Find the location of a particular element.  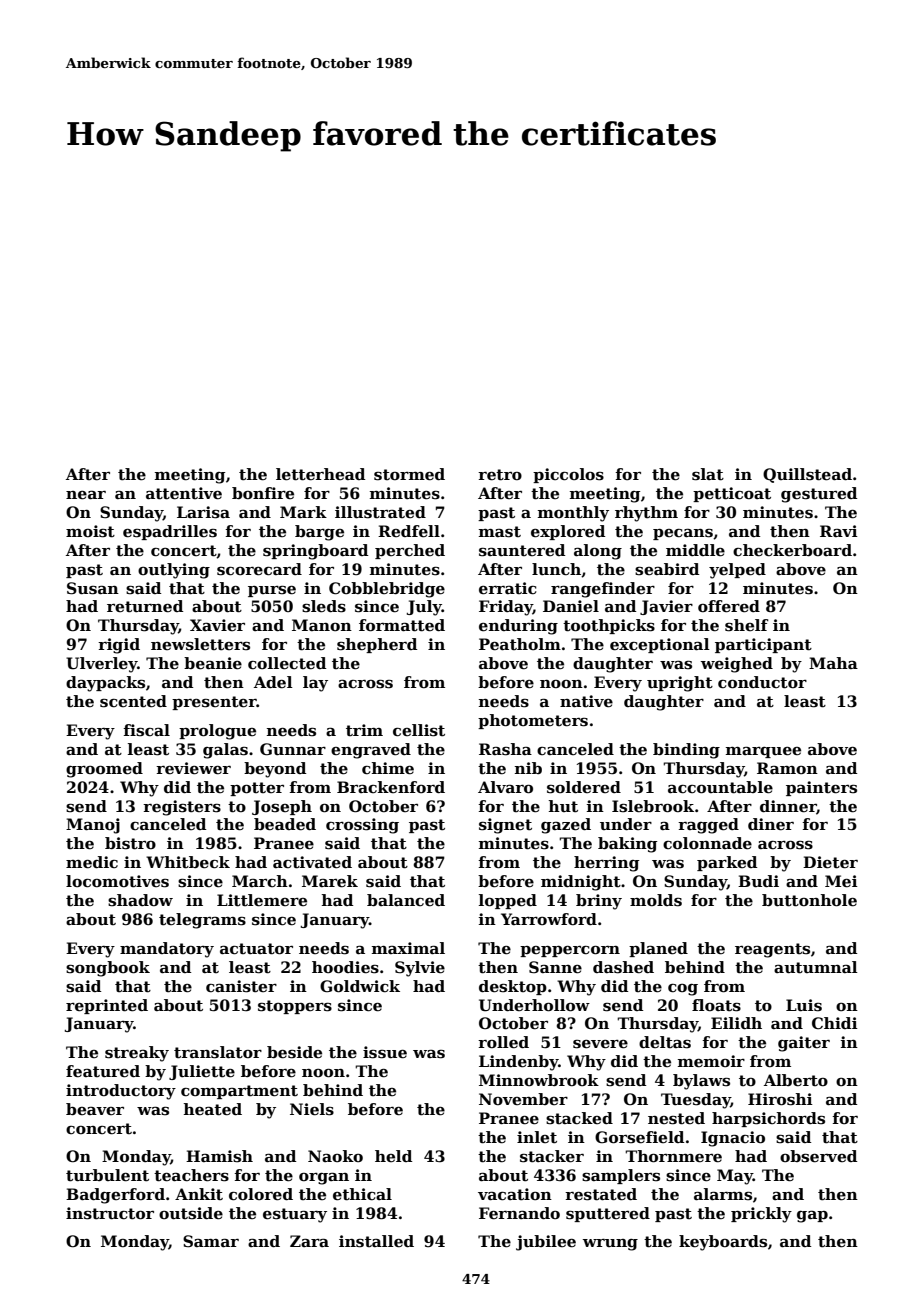

painters is located at coordinates (821, 788).
